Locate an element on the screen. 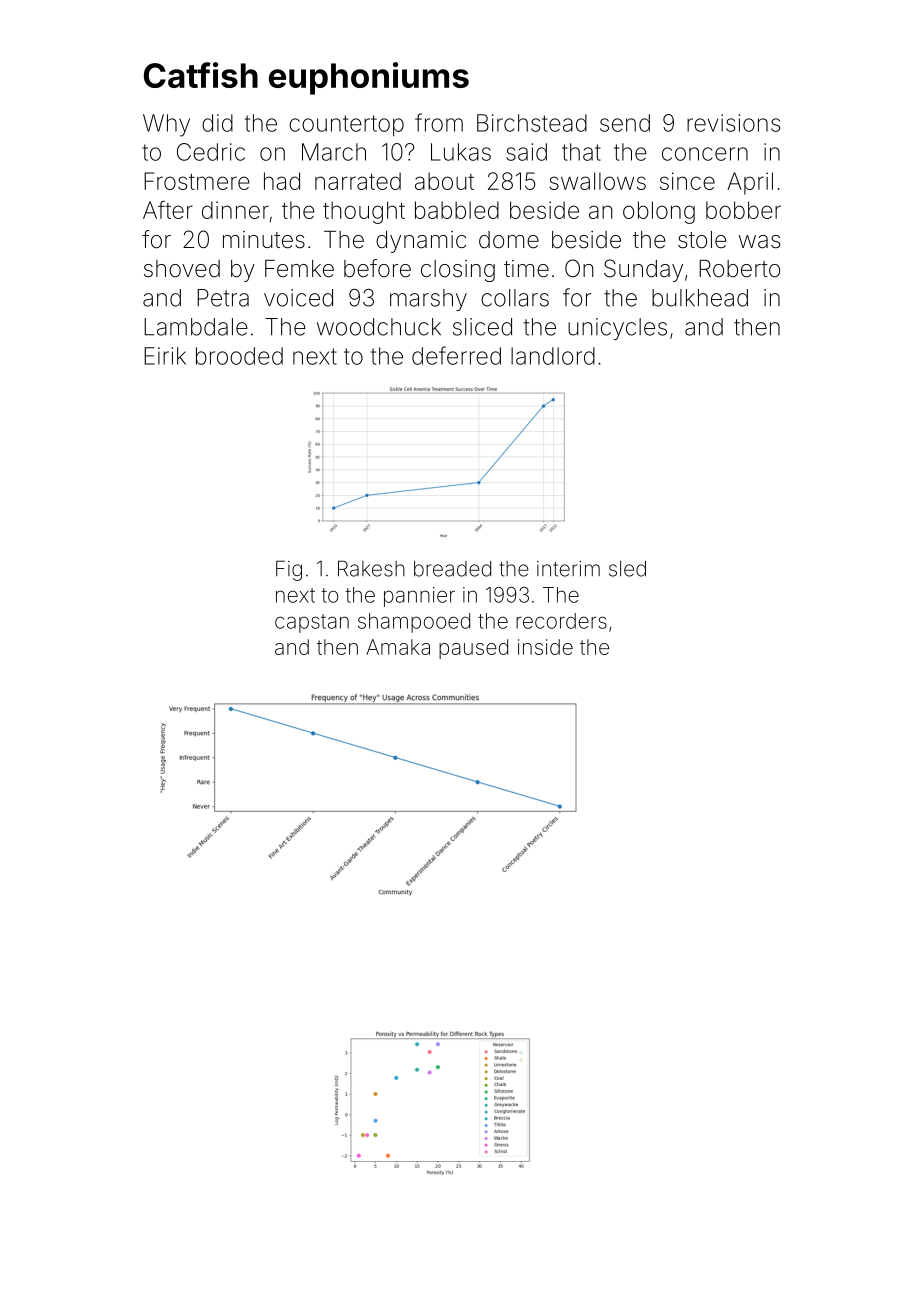 This screenshot has height=1311, width=924. unicycles is located at coordinates (617, 329).
